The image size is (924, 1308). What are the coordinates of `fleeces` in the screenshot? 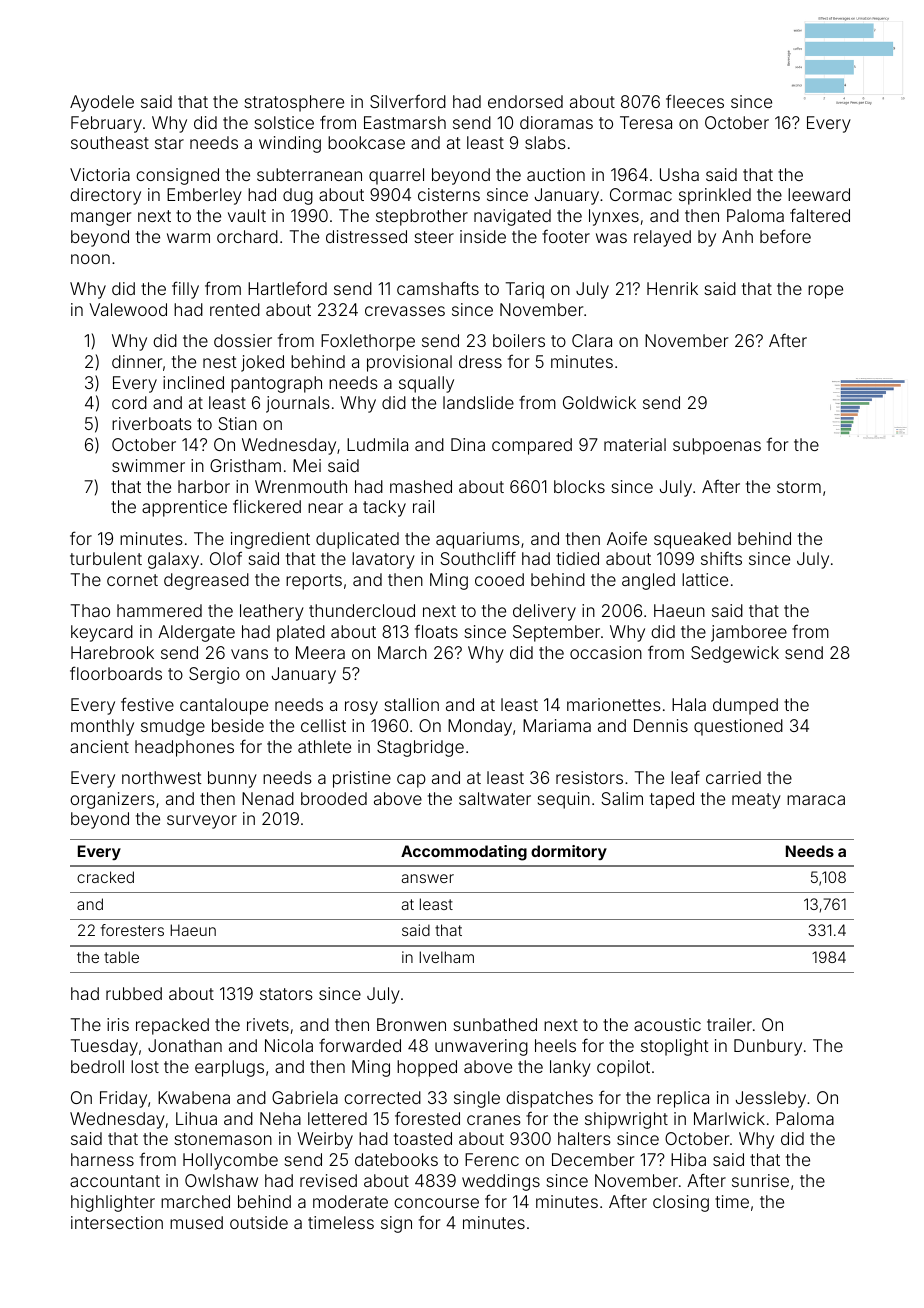 It's located at (695, 101).
